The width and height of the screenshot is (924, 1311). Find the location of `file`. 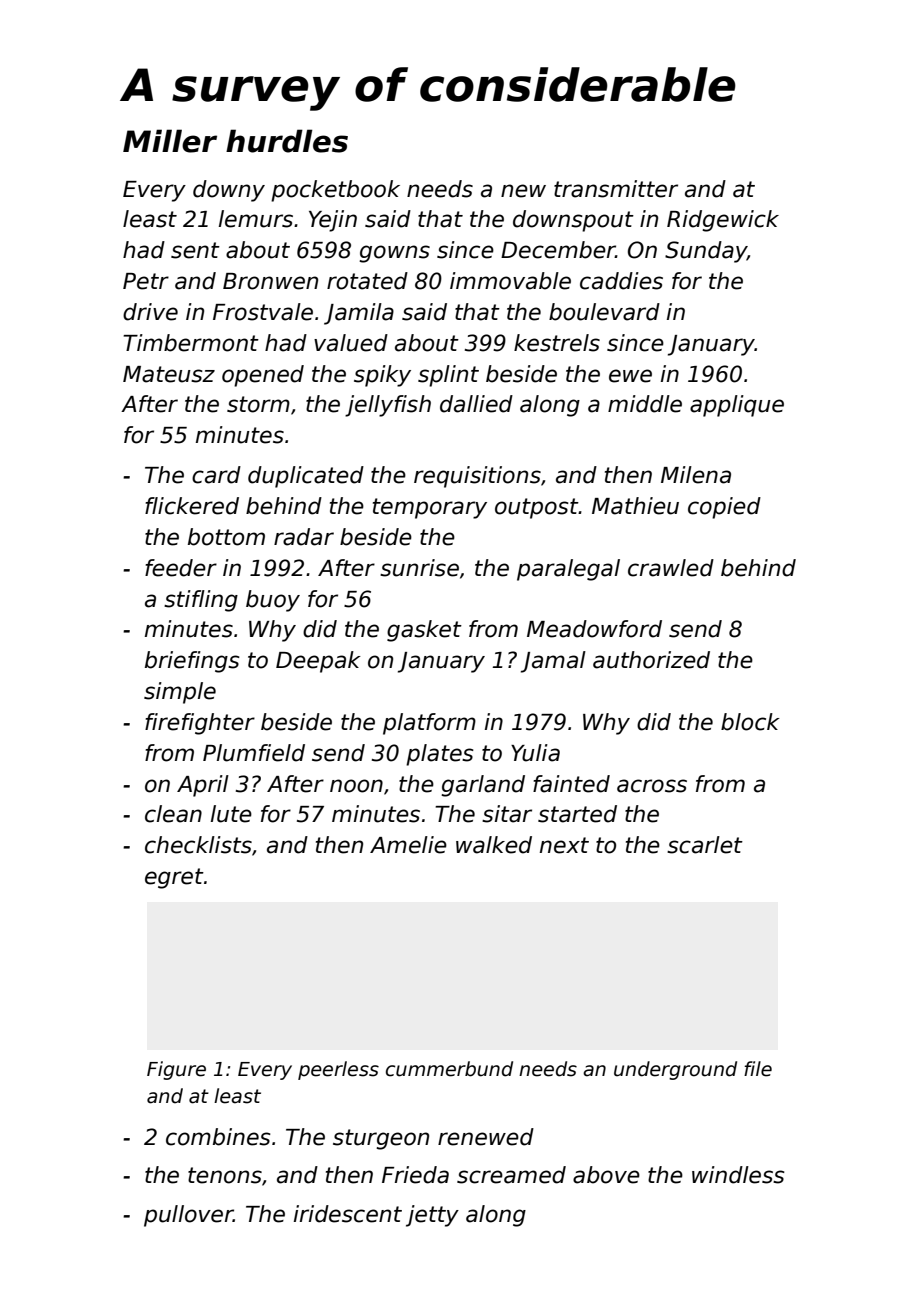

file is located at coordinates (758, 1069).
